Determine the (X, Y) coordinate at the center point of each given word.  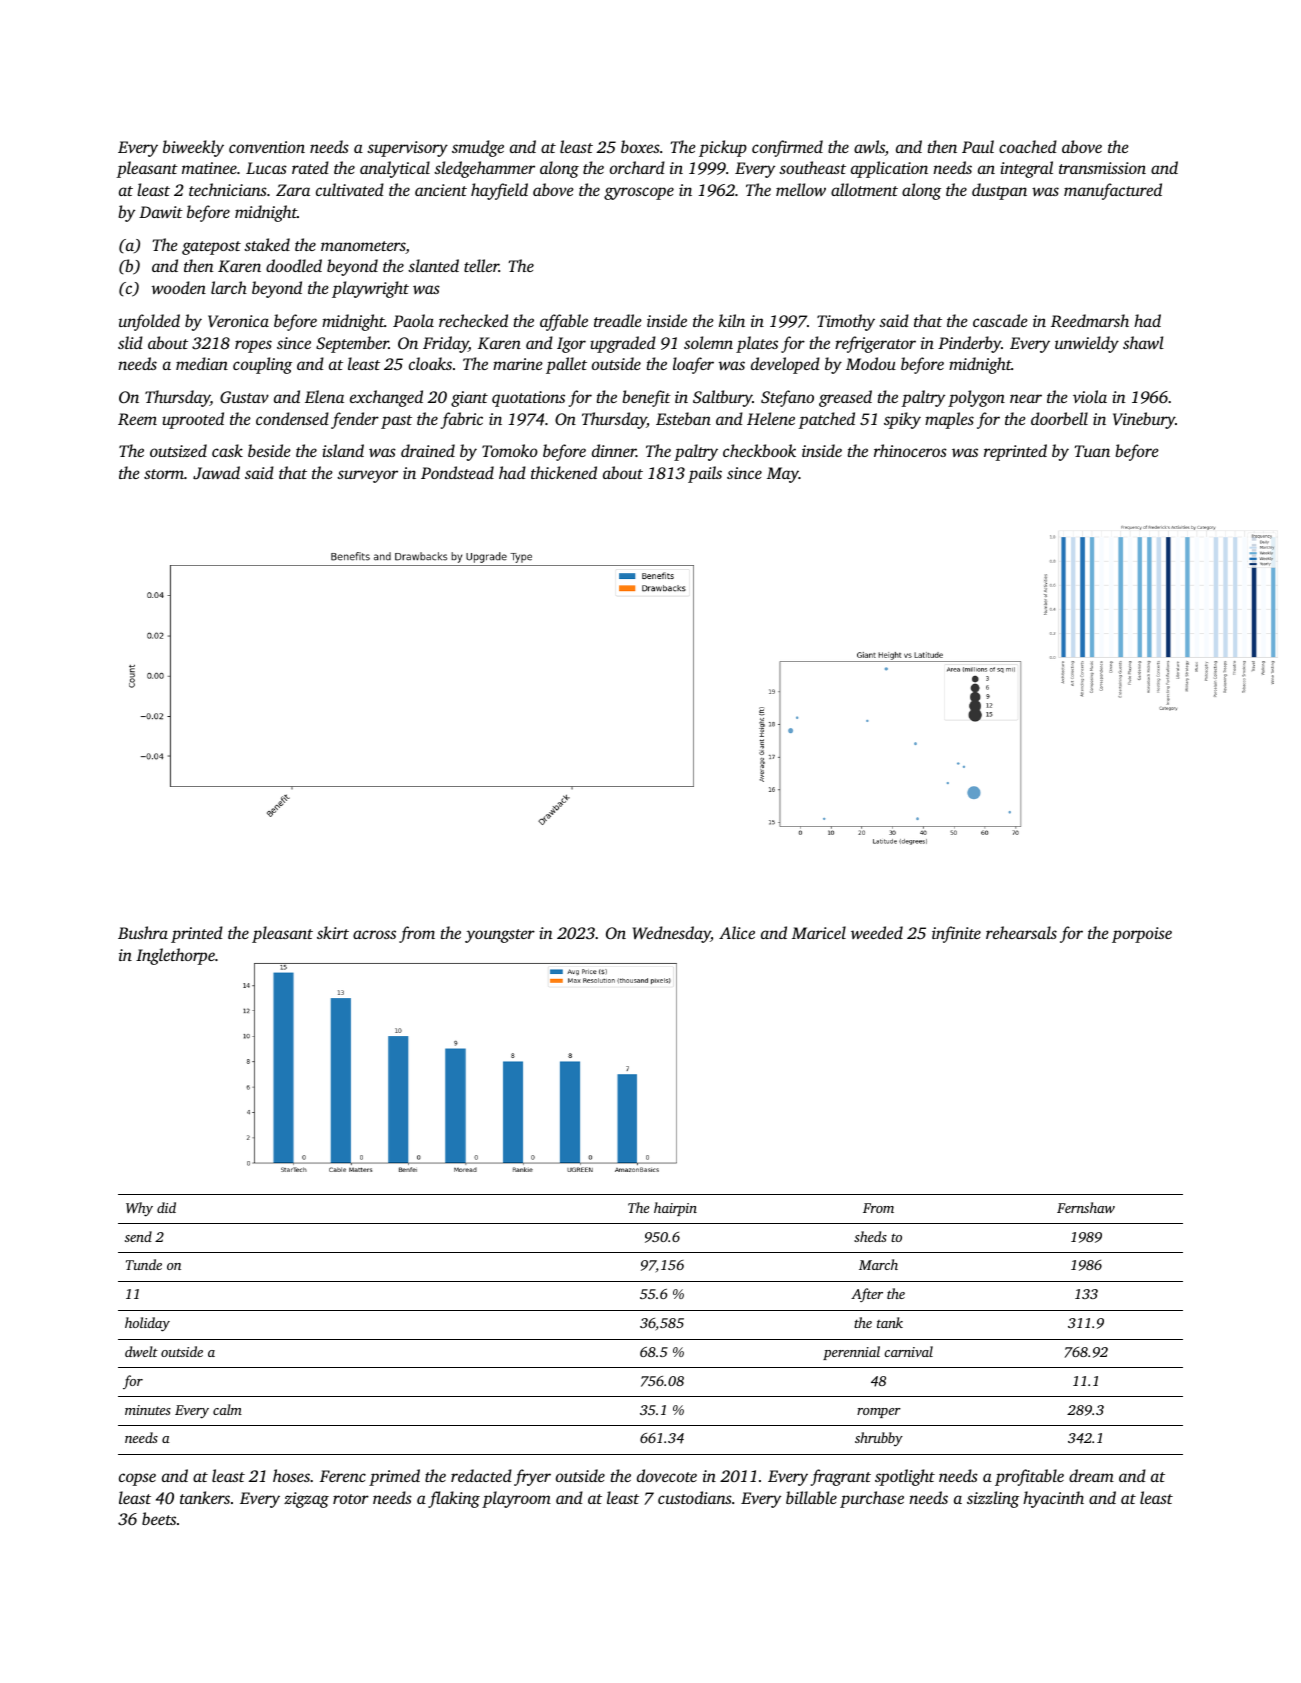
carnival (908, 1351)
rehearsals (1021, 932)
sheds (870, 1236)
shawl (1143, 342)
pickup (723, 148)
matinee (209, 168)
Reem (137, 419)
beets (159, 1518)
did (166, 1207)
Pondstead (457, 472)
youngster (500, 936)
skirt (333, 932)
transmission (1102, 168)
